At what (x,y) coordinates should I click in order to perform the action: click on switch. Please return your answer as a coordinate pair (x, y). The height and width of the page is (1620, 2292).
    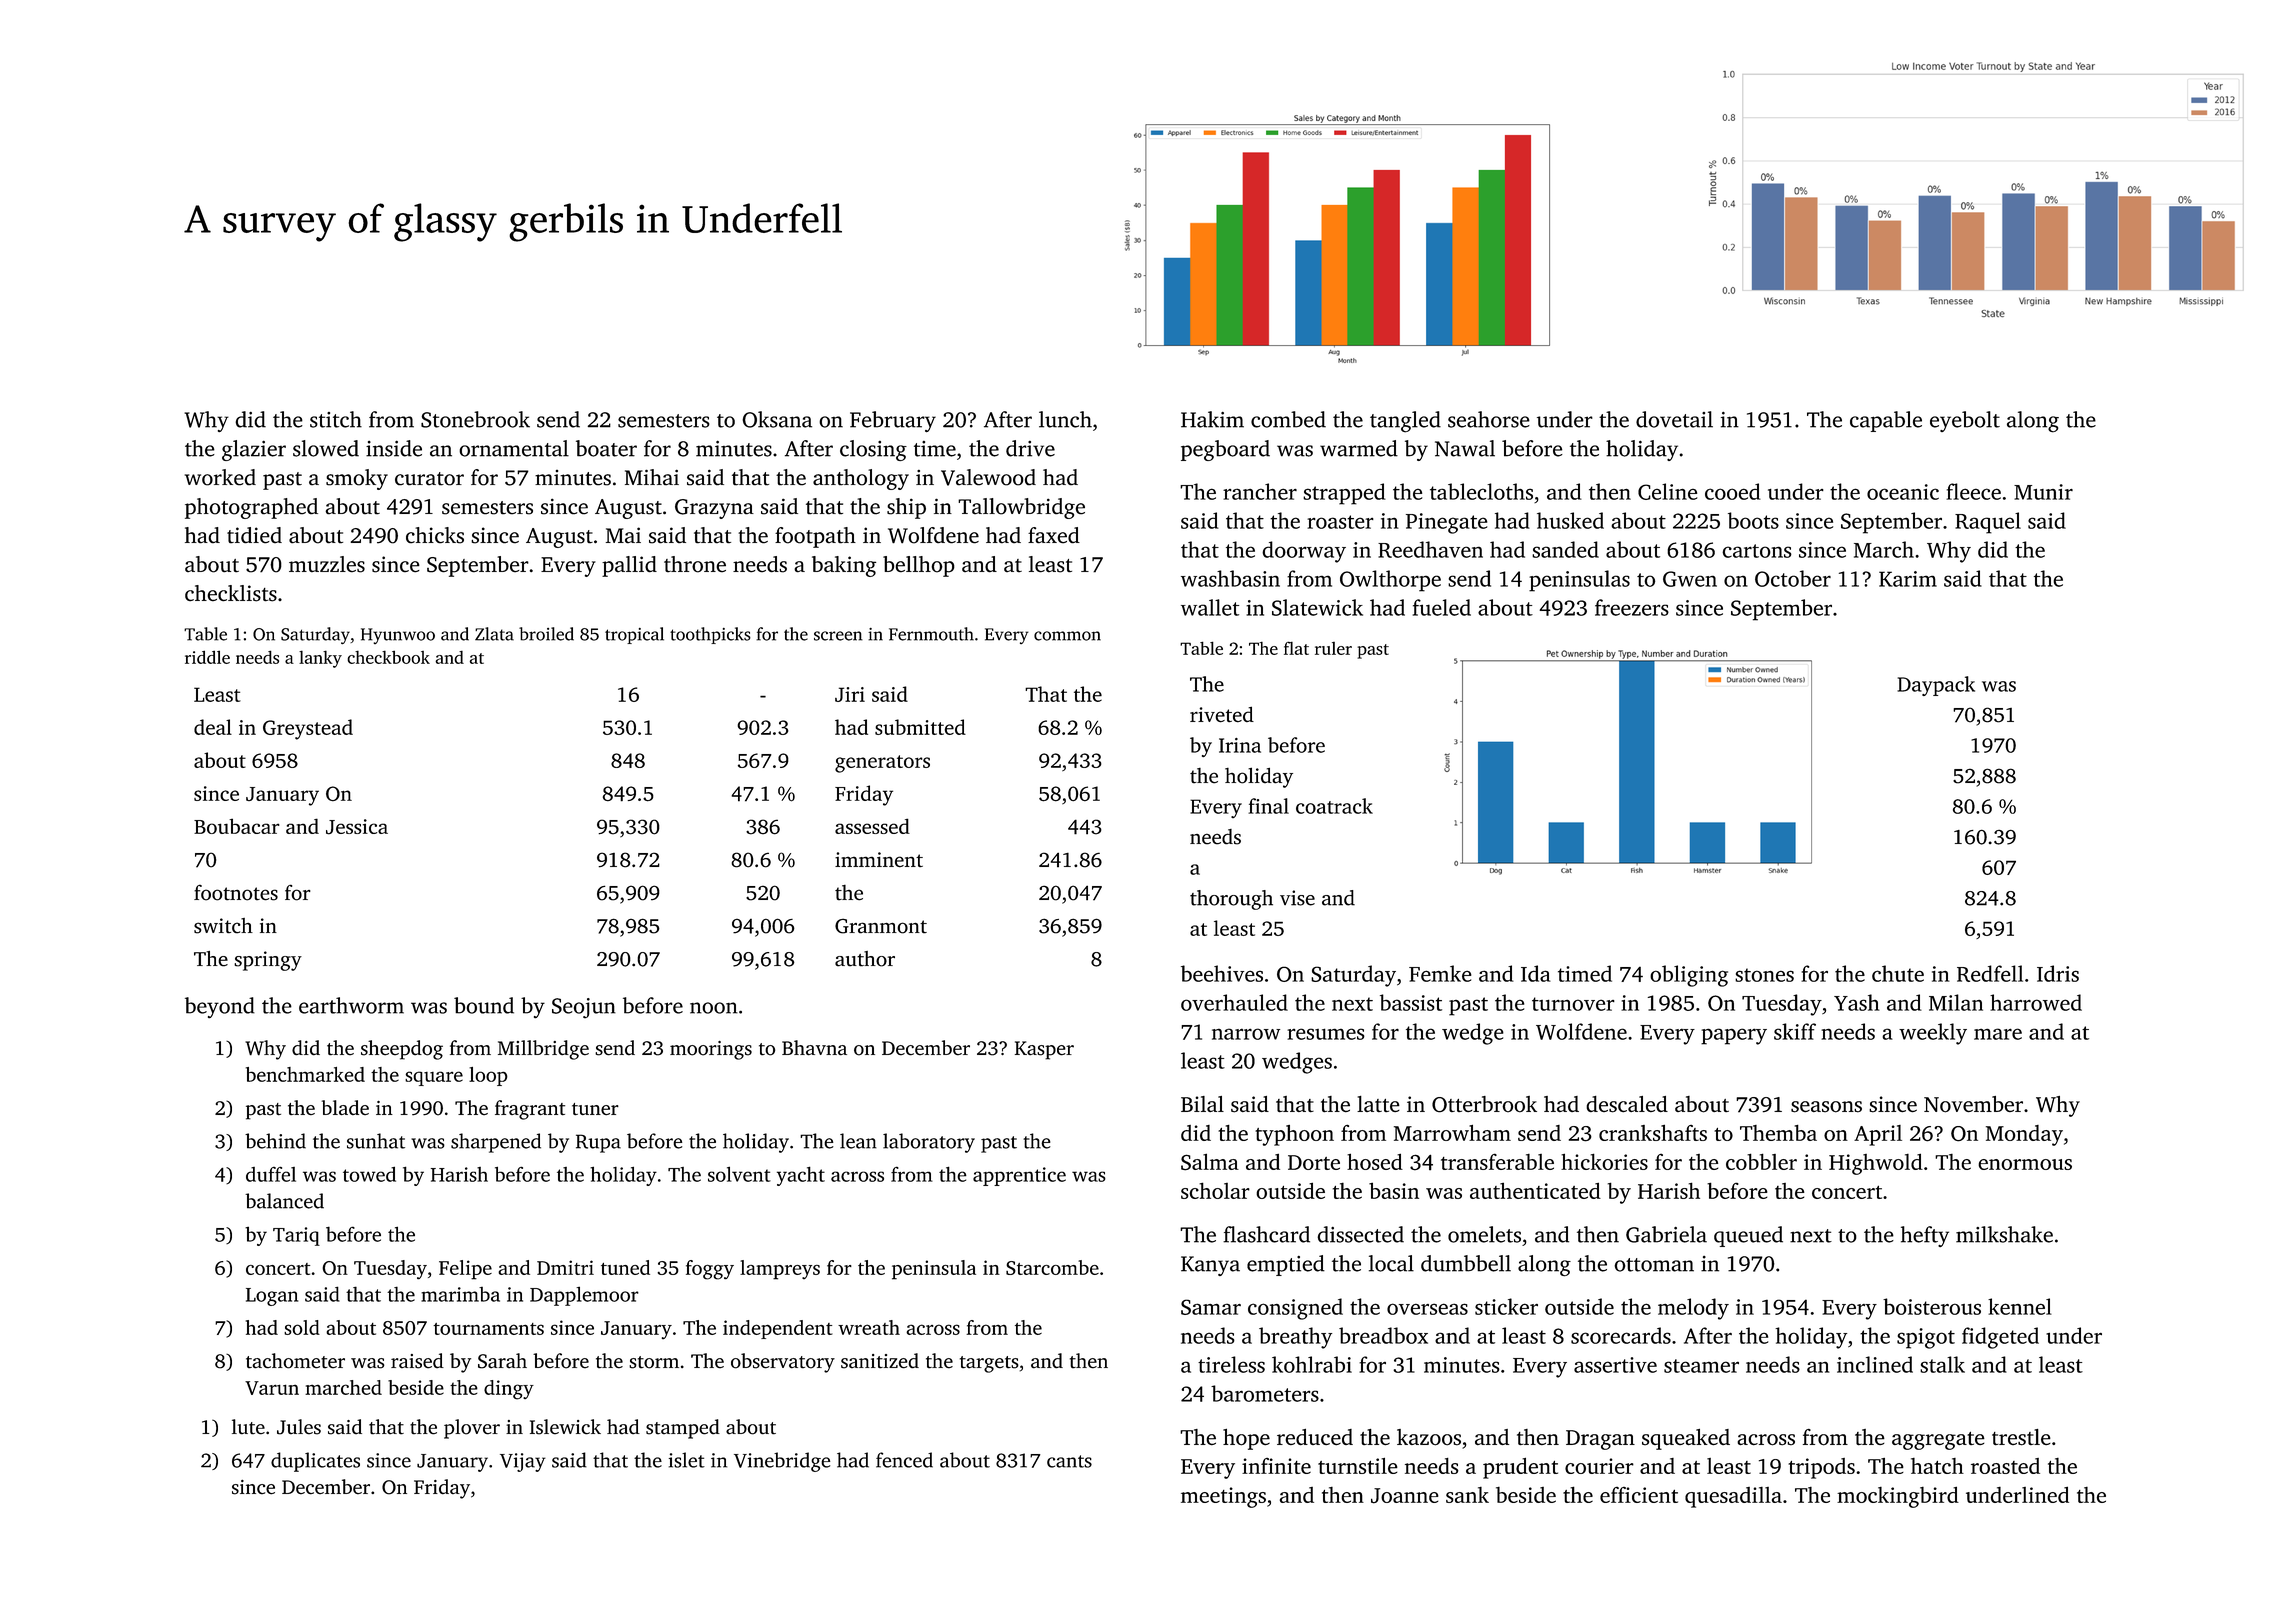
    Looking at the image, I should click on (223, 926).
